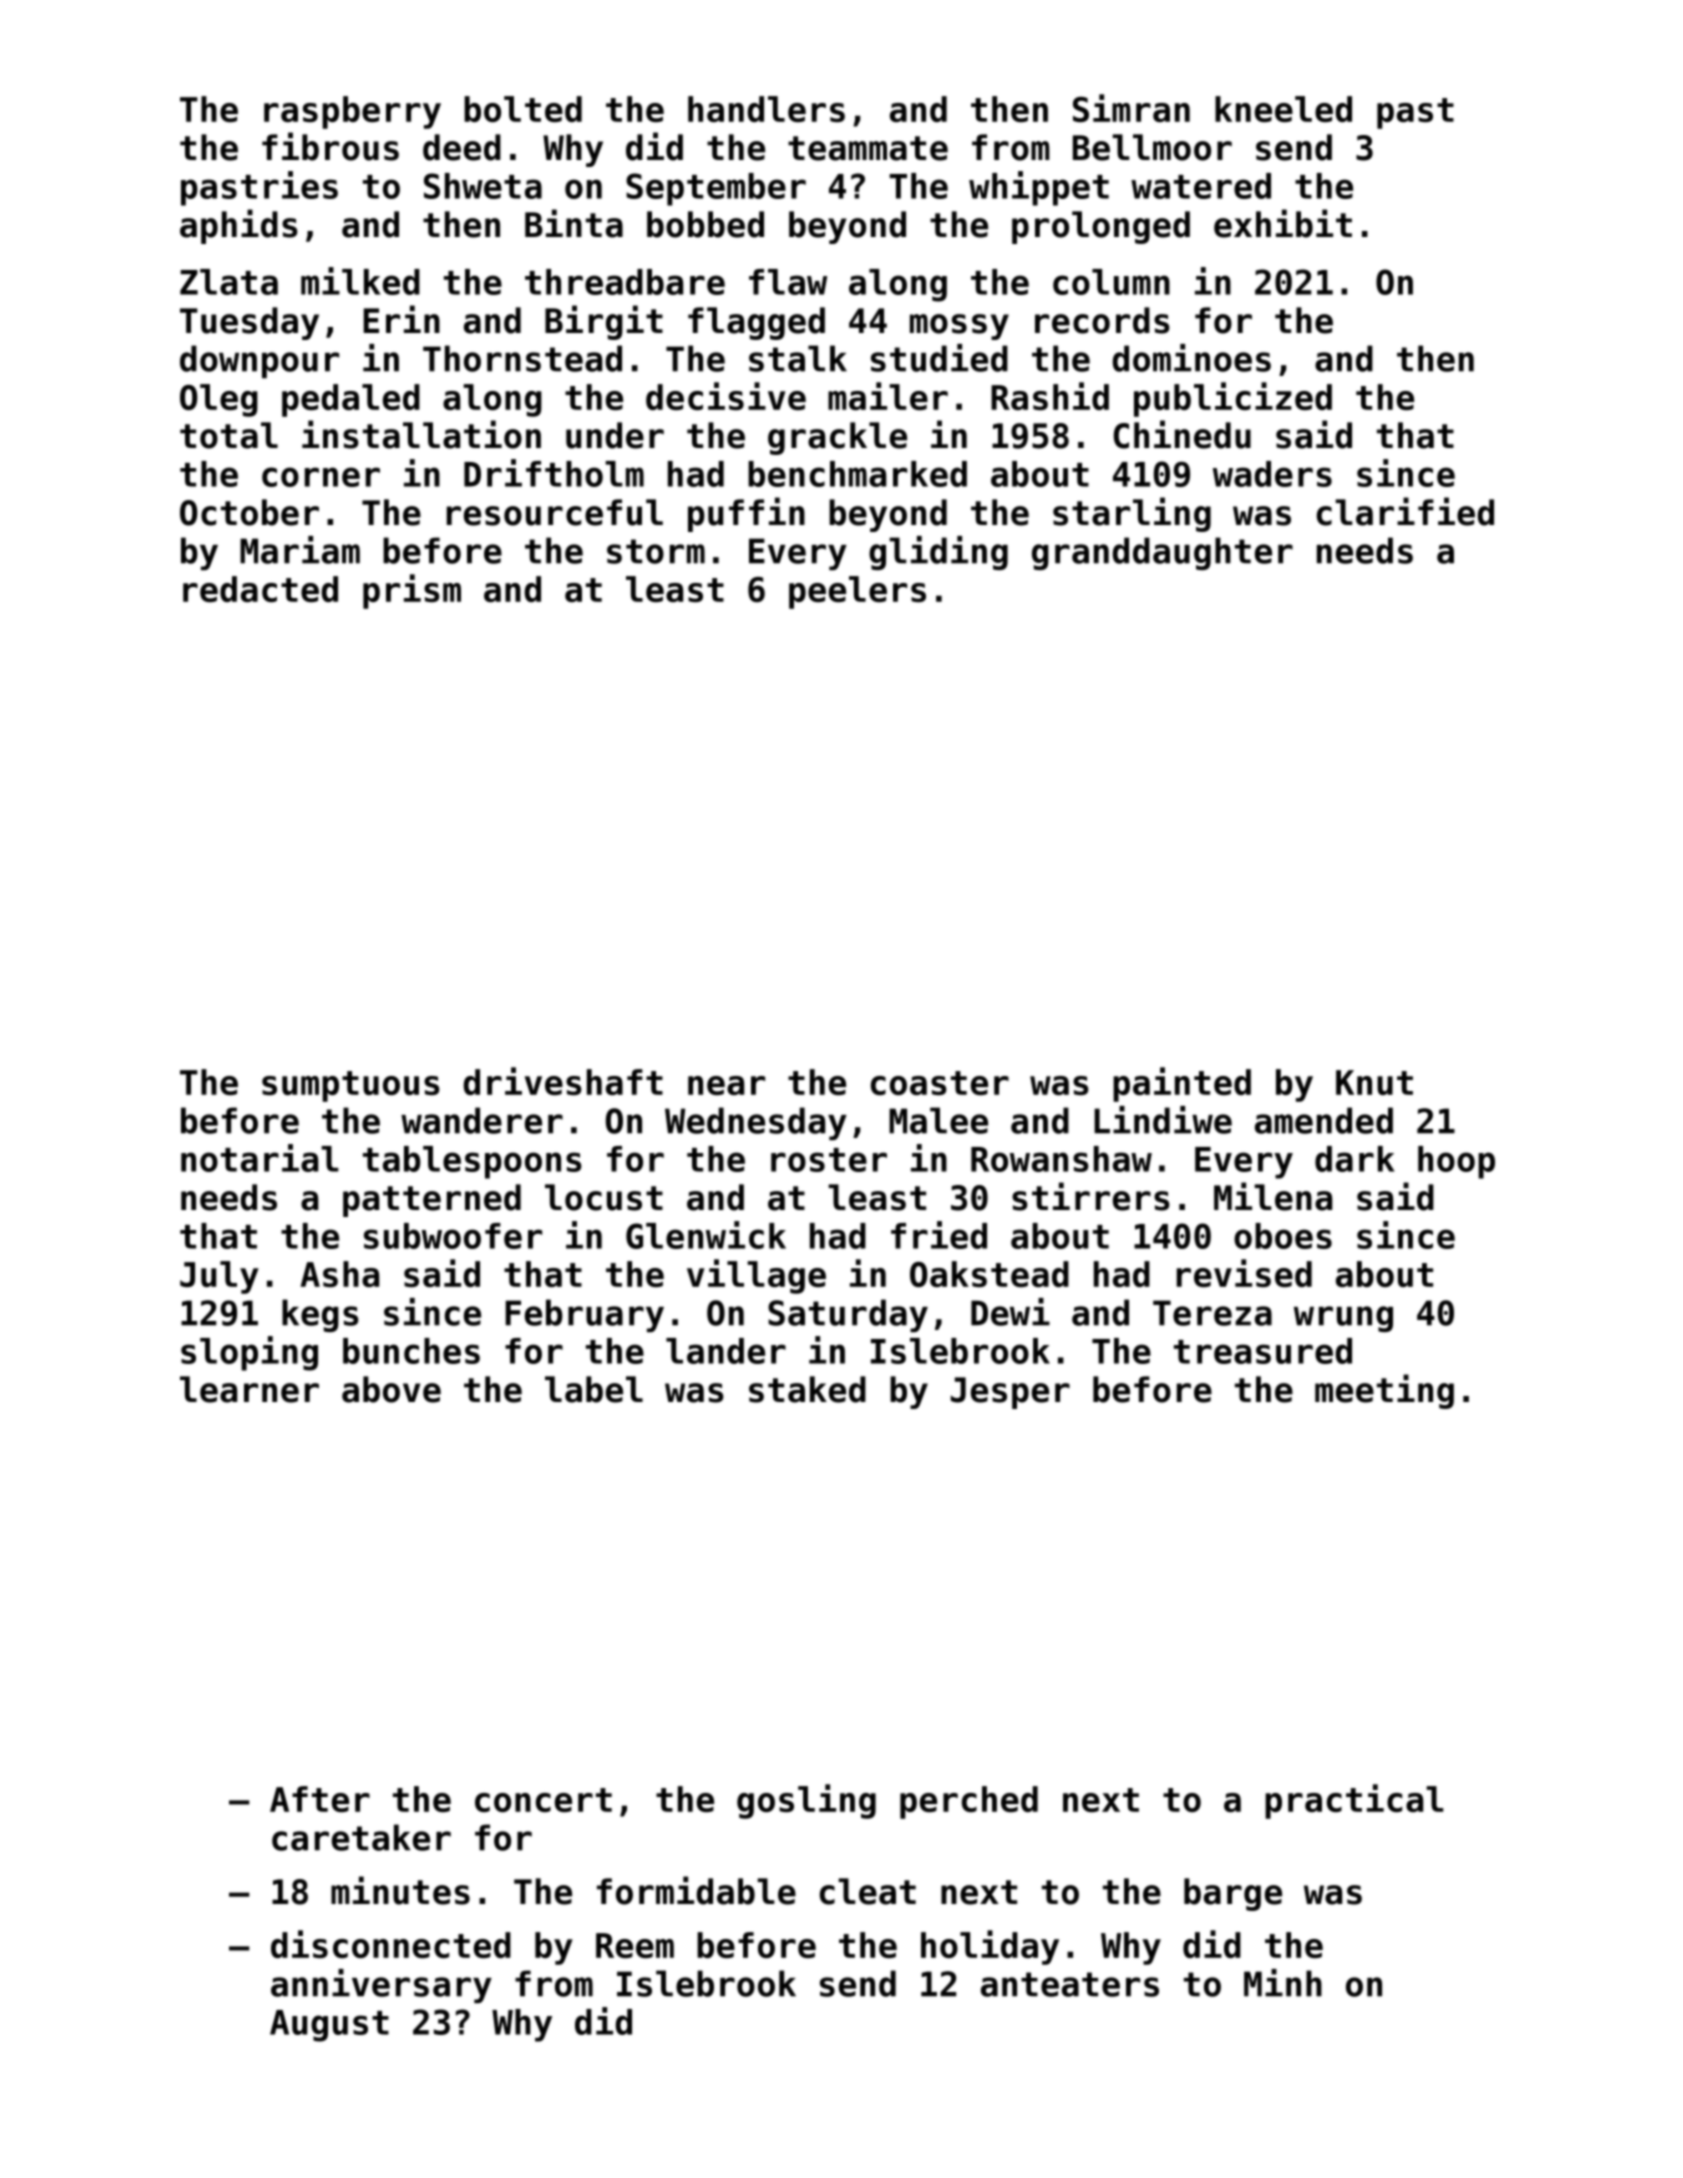  I want to click on teammate, so click(868, 148).
